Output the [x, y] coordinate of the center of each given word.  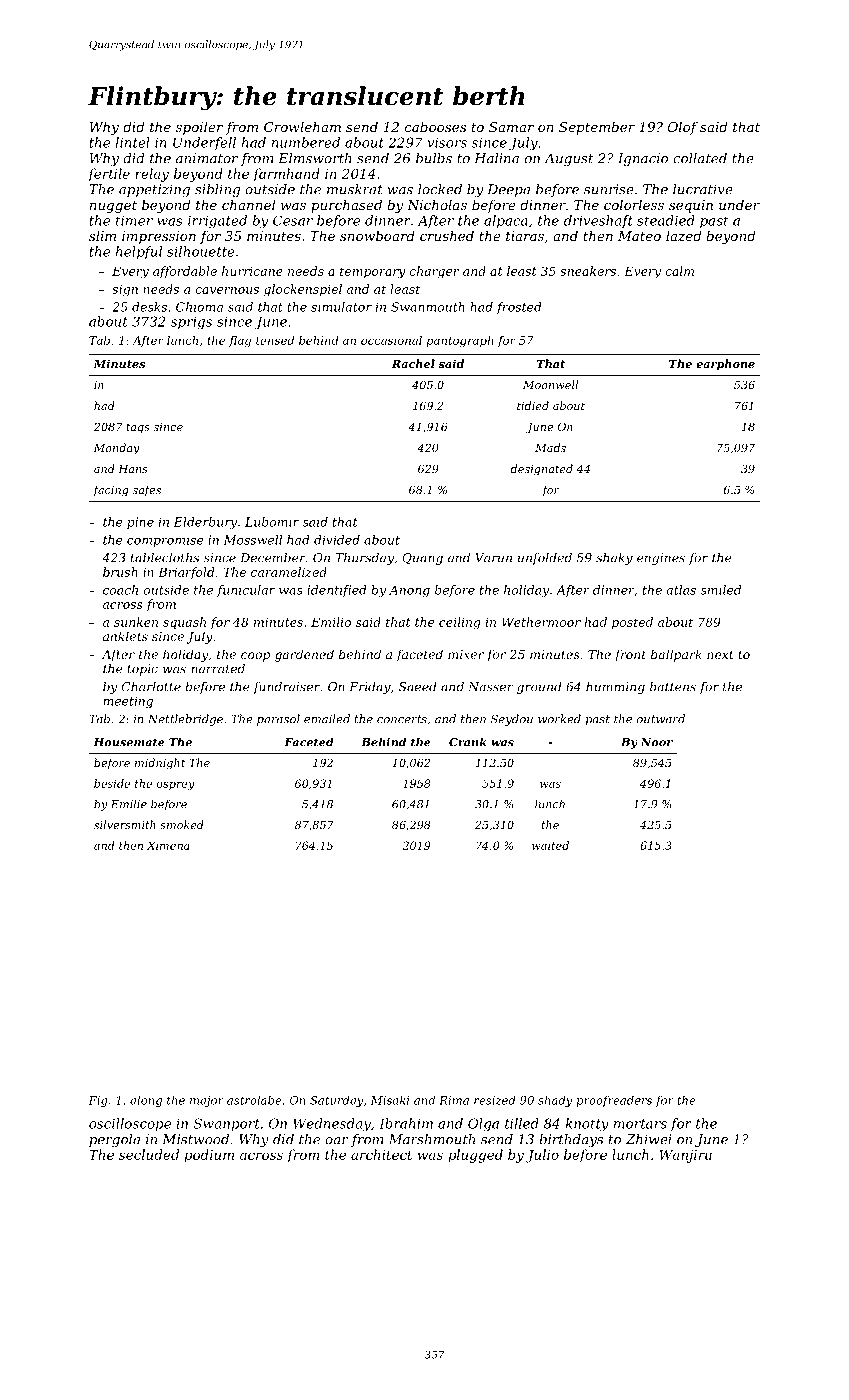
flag [240, 342]
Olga [483, 1125]
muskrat [355, 189]
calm [679, 271]
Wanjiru [685, 1156]
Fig [98, 1101]
